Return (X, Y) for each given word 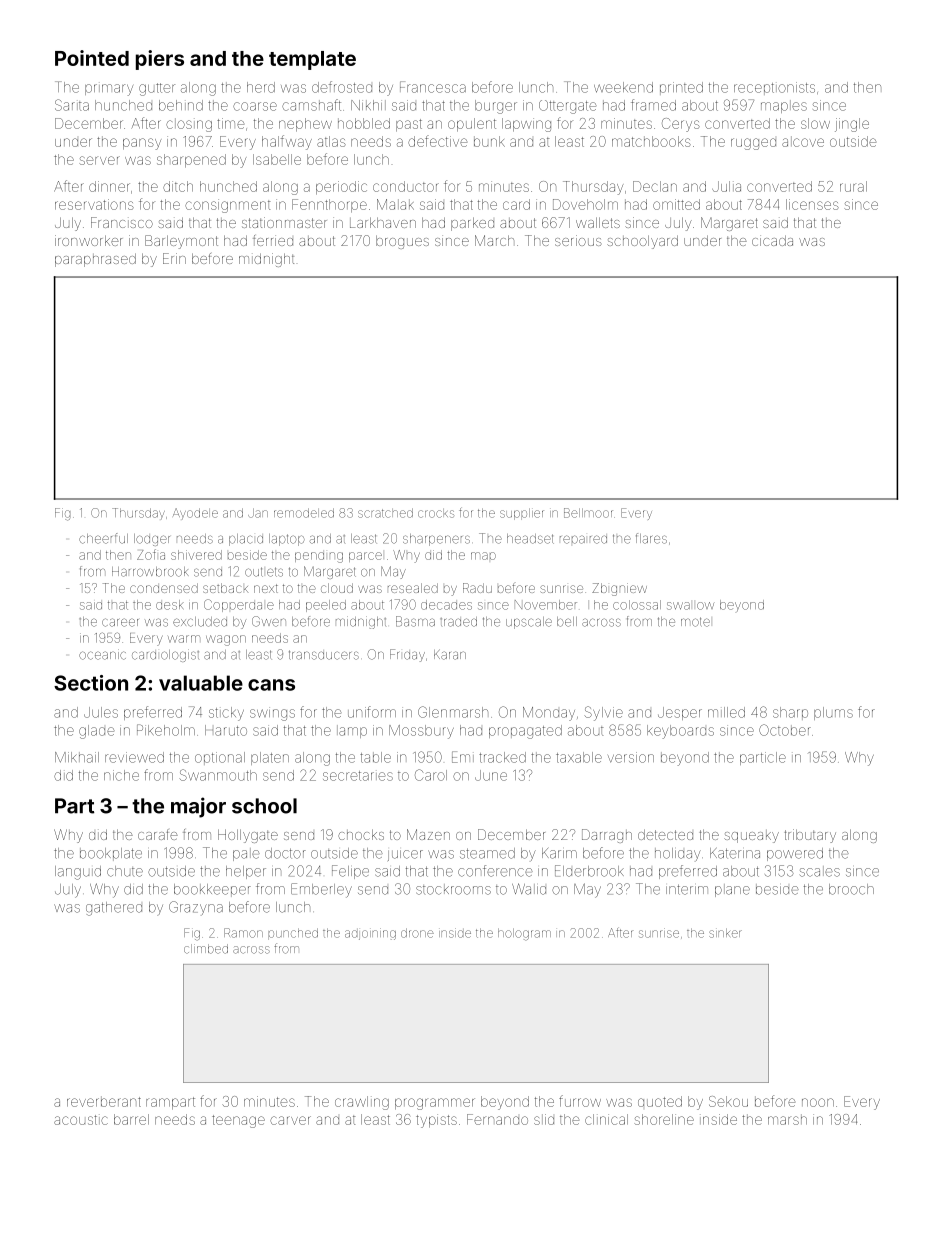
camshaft (311, 105)
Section (91, 683)
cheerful (103, 538)
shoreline (664, 1119)
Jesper (680, 713)
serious (578, 240)
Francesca (433, 87)
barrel (131, 1119)
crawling (362, 1103)
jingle (852, 125)
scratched (385, 513)
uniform (372, 712)
